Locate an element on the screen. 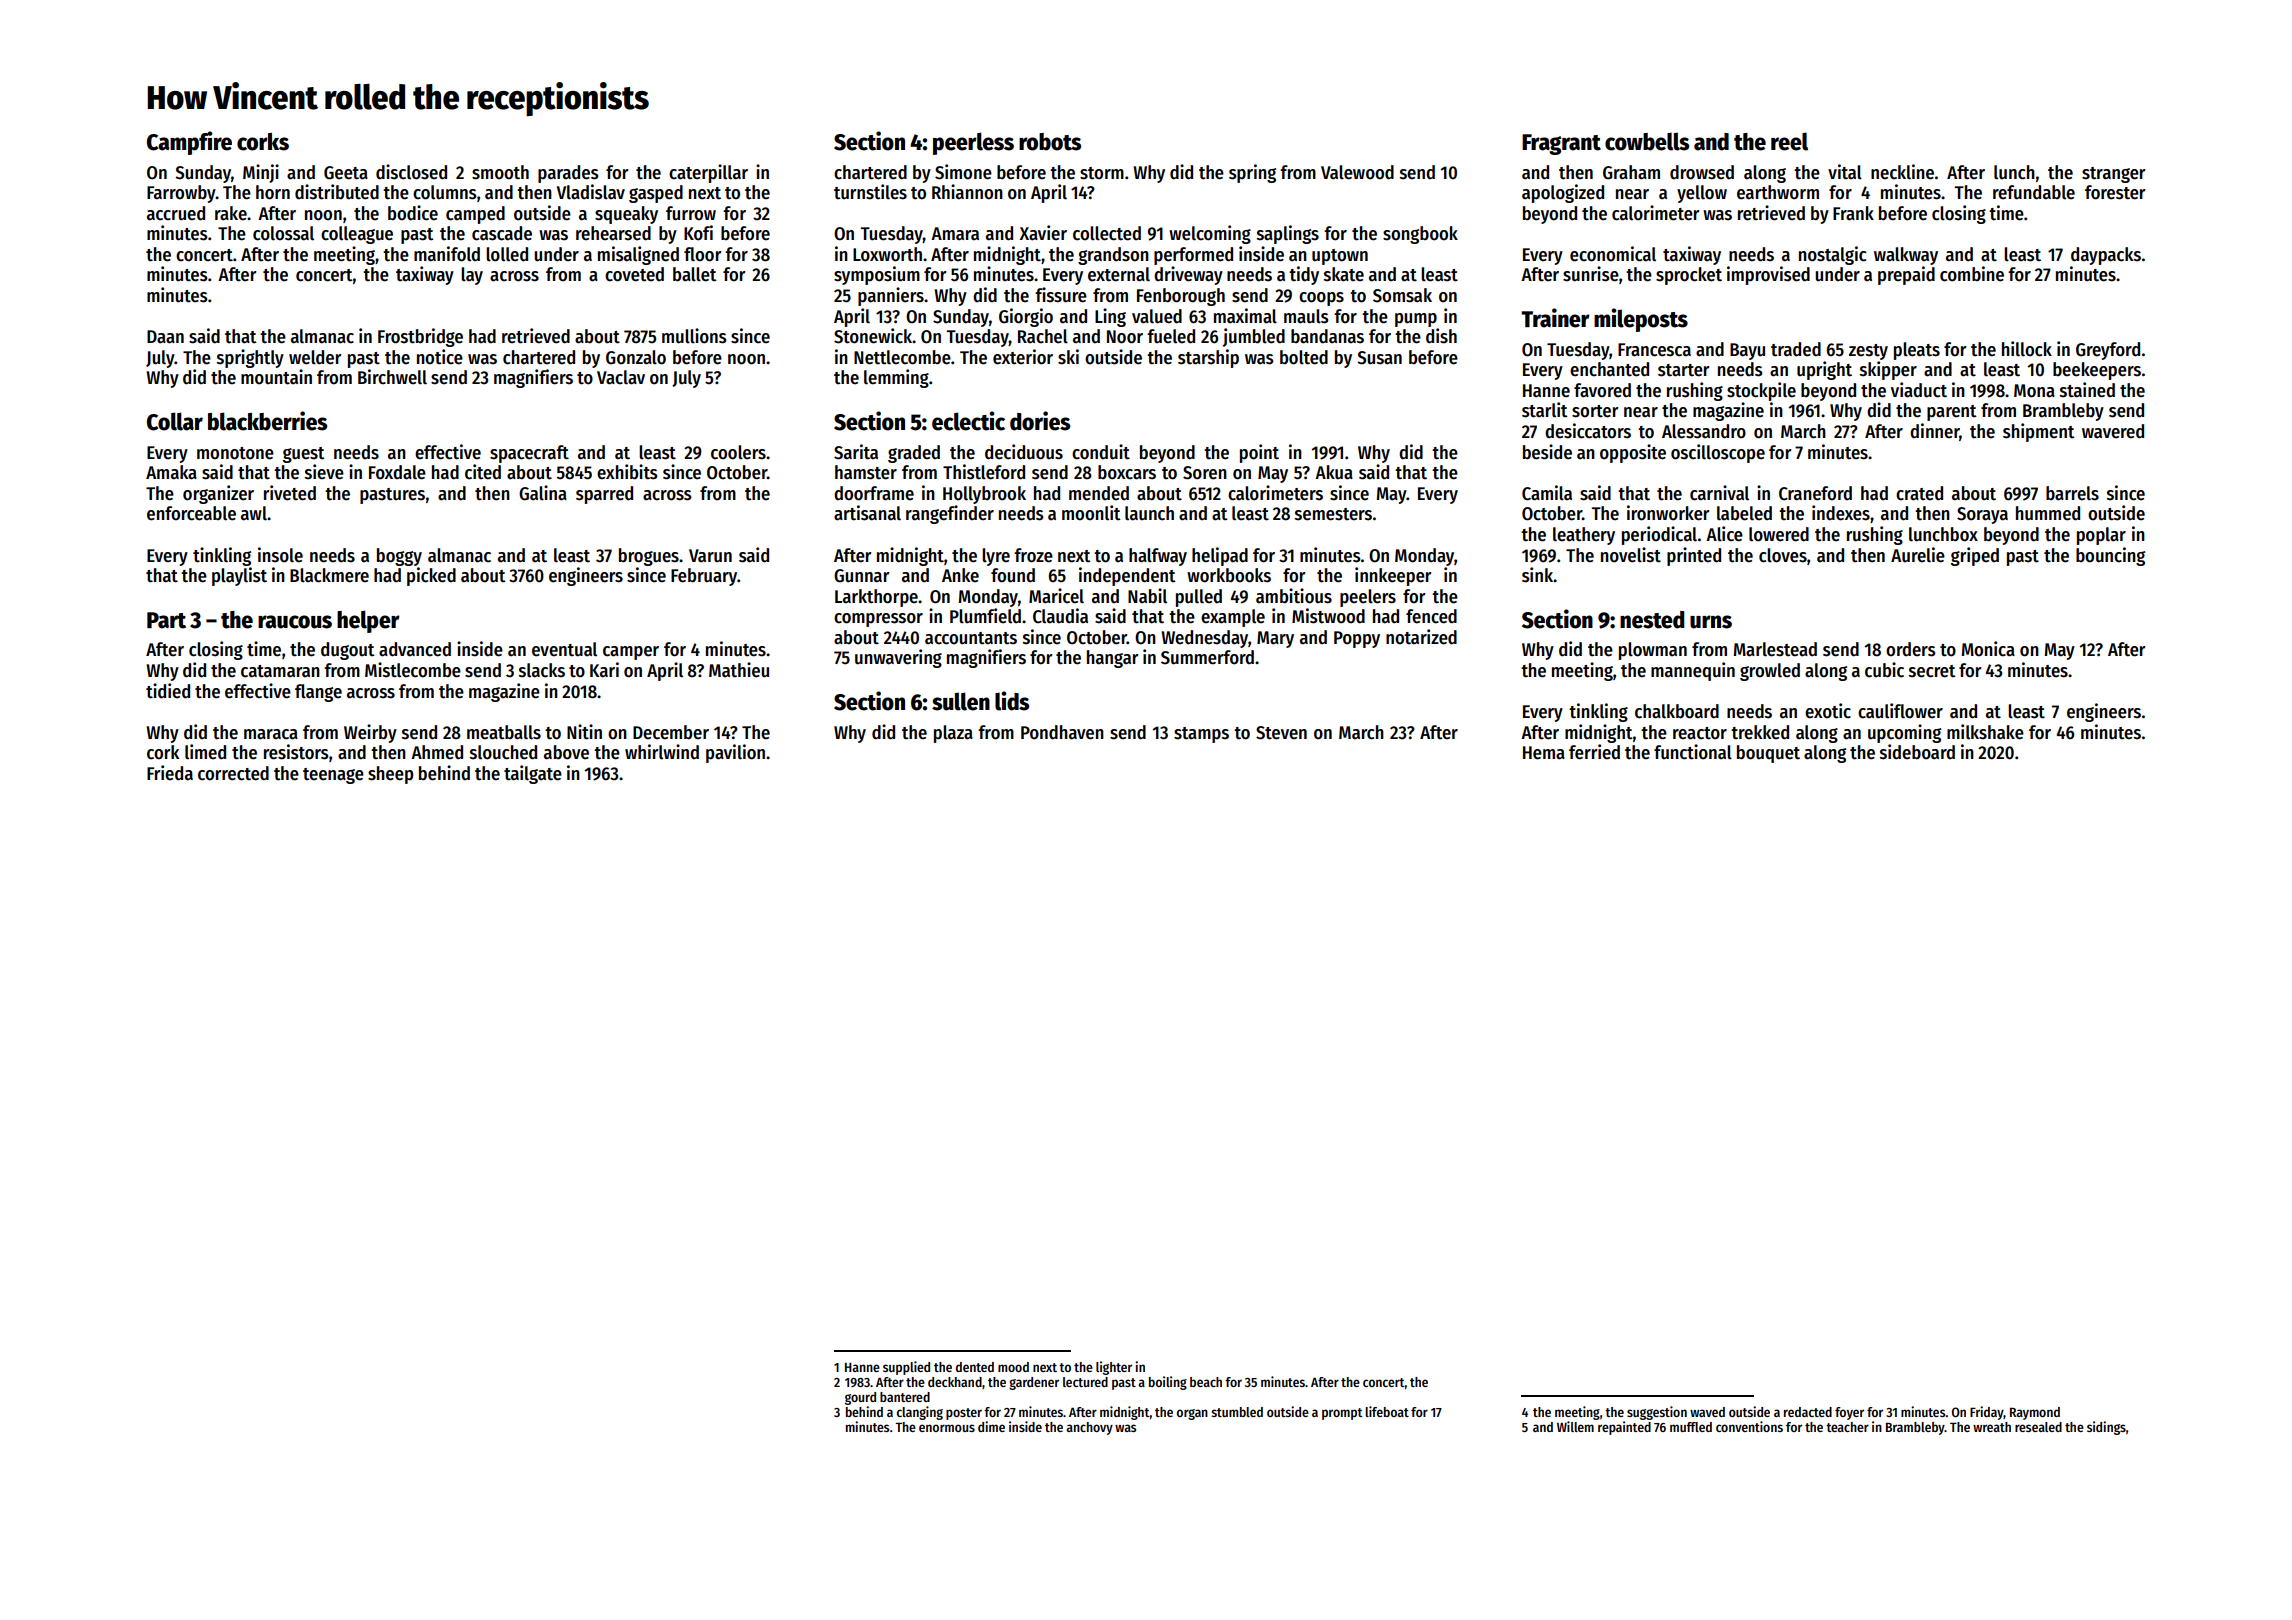  boggy is located at coordinates (399, 557).
